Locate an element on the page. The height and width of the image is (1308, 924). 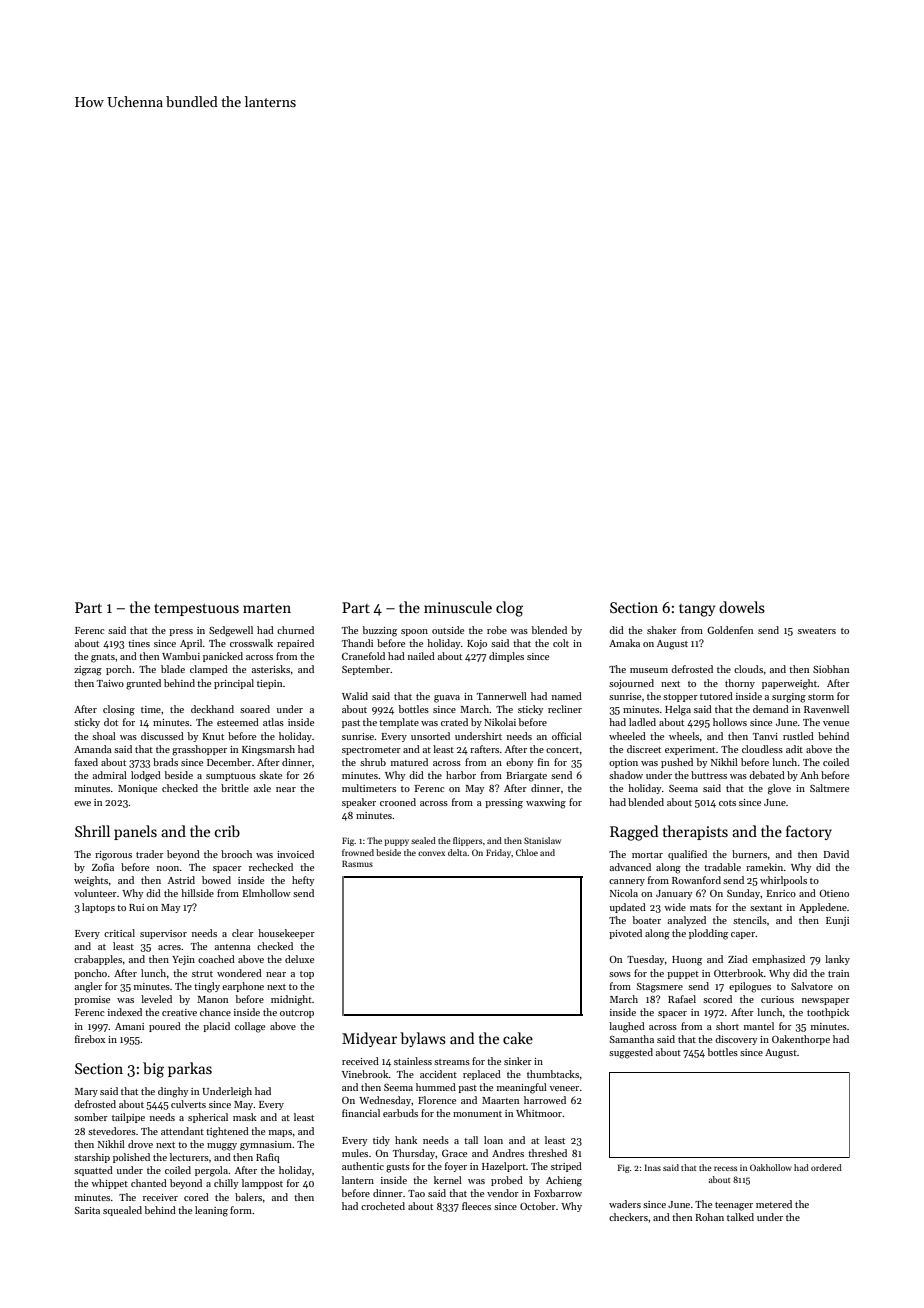
starship is located at coordinates (92, 1158).
